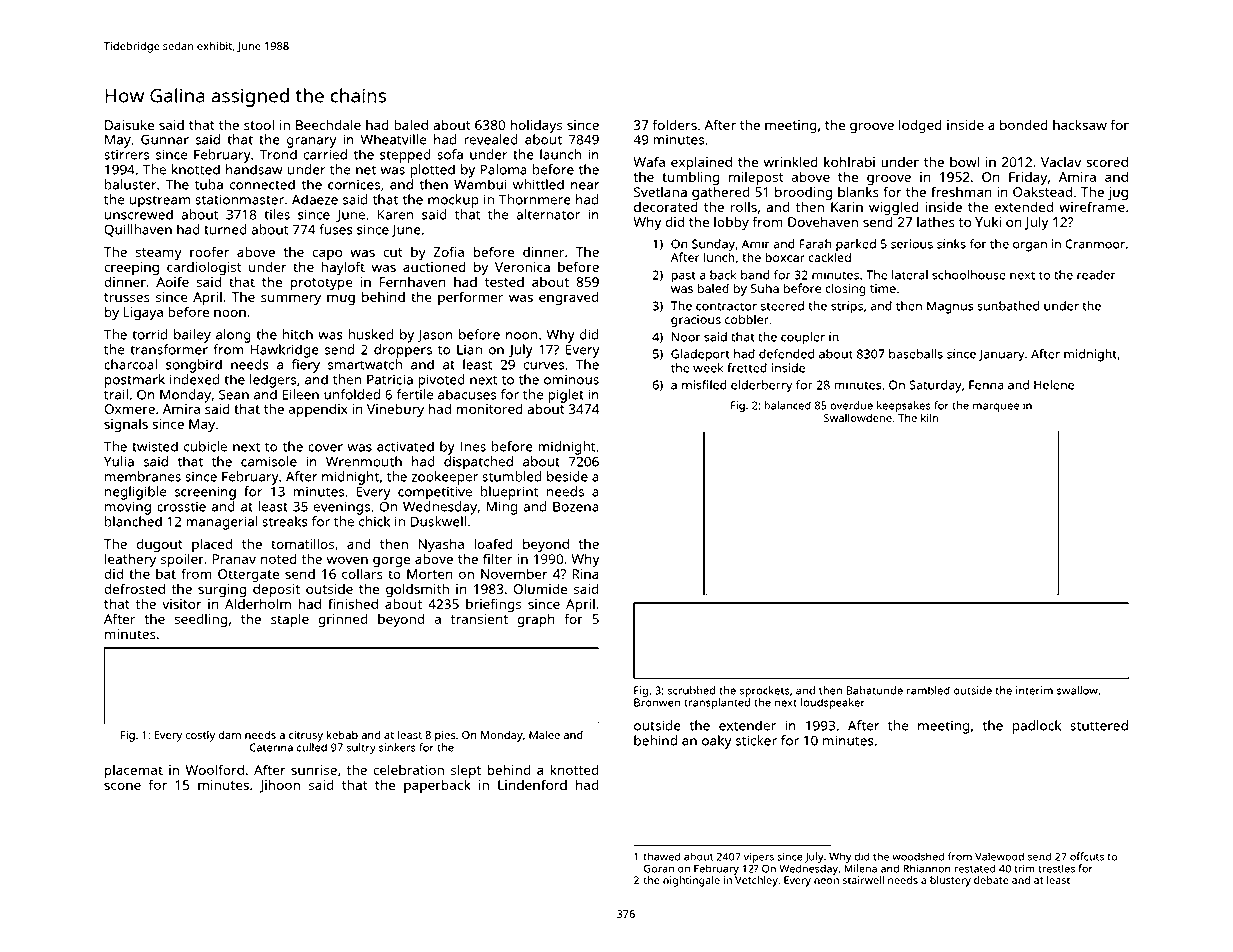  I want to click on oaky, so click(717, 742).
